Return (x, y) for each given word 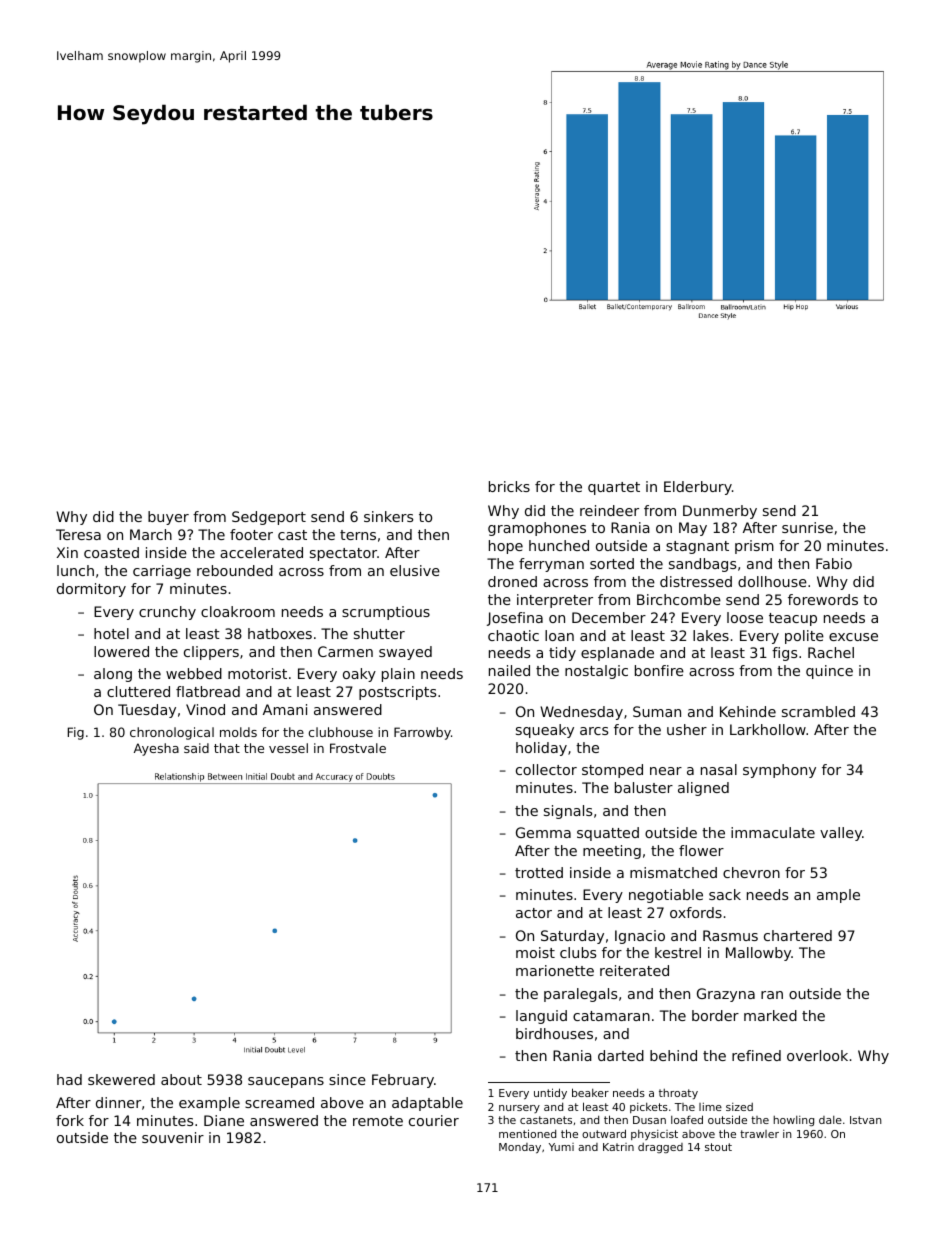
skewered (121, 1079)
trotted (539, 872)
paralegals (580, 995)
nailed (509, 670)
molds (238, 732)
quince (829, 672)
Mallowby (759, 954)
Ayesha (156, 749)
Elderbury (698, 488)
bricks (509, 486)
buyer (168, 518)
